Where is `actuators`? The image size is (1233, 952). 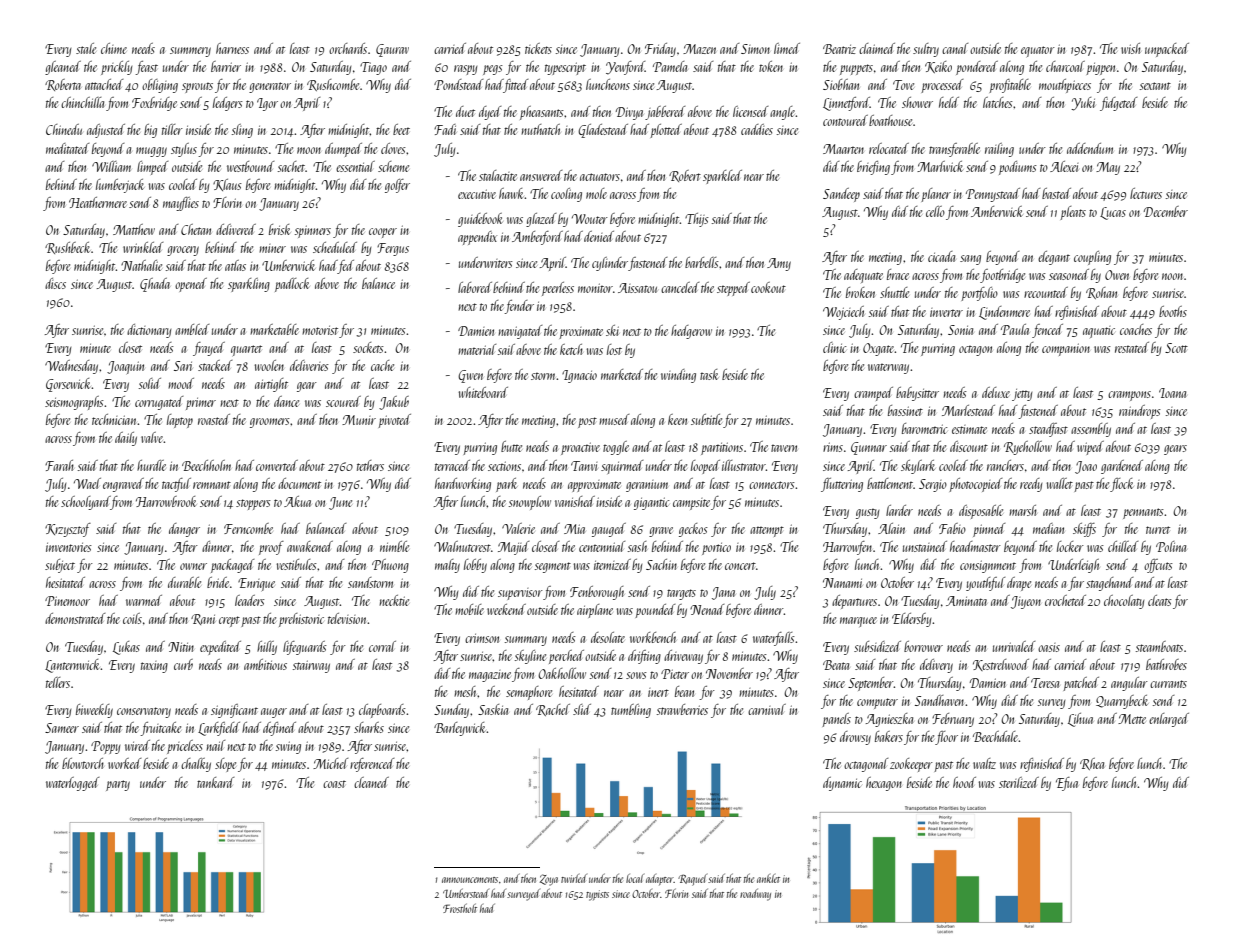
actuators is located at coordinates (600, 177).
